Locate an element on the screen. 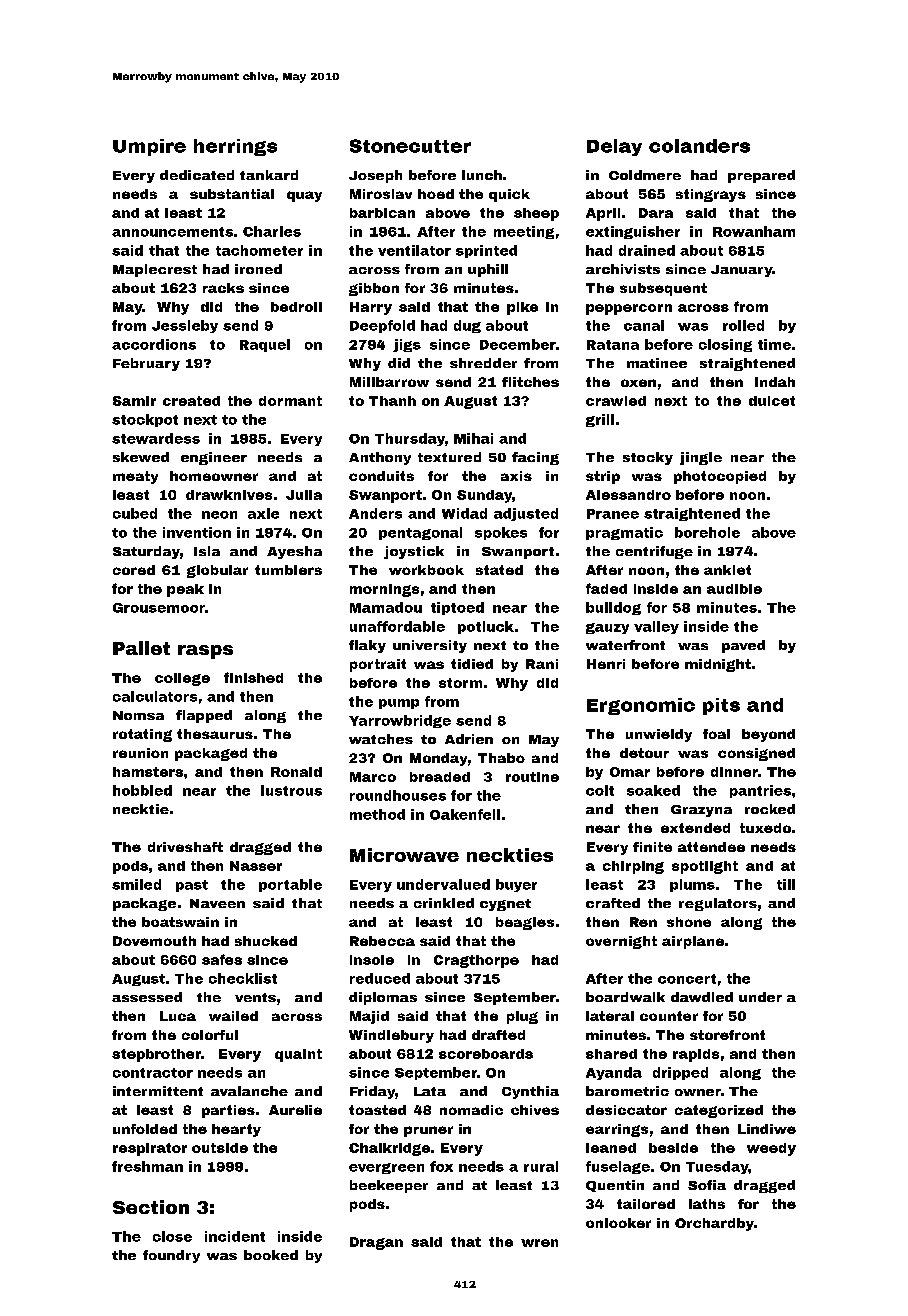 The image size is (908, 1316). Ayesha is located at coordinates (294, 552).
